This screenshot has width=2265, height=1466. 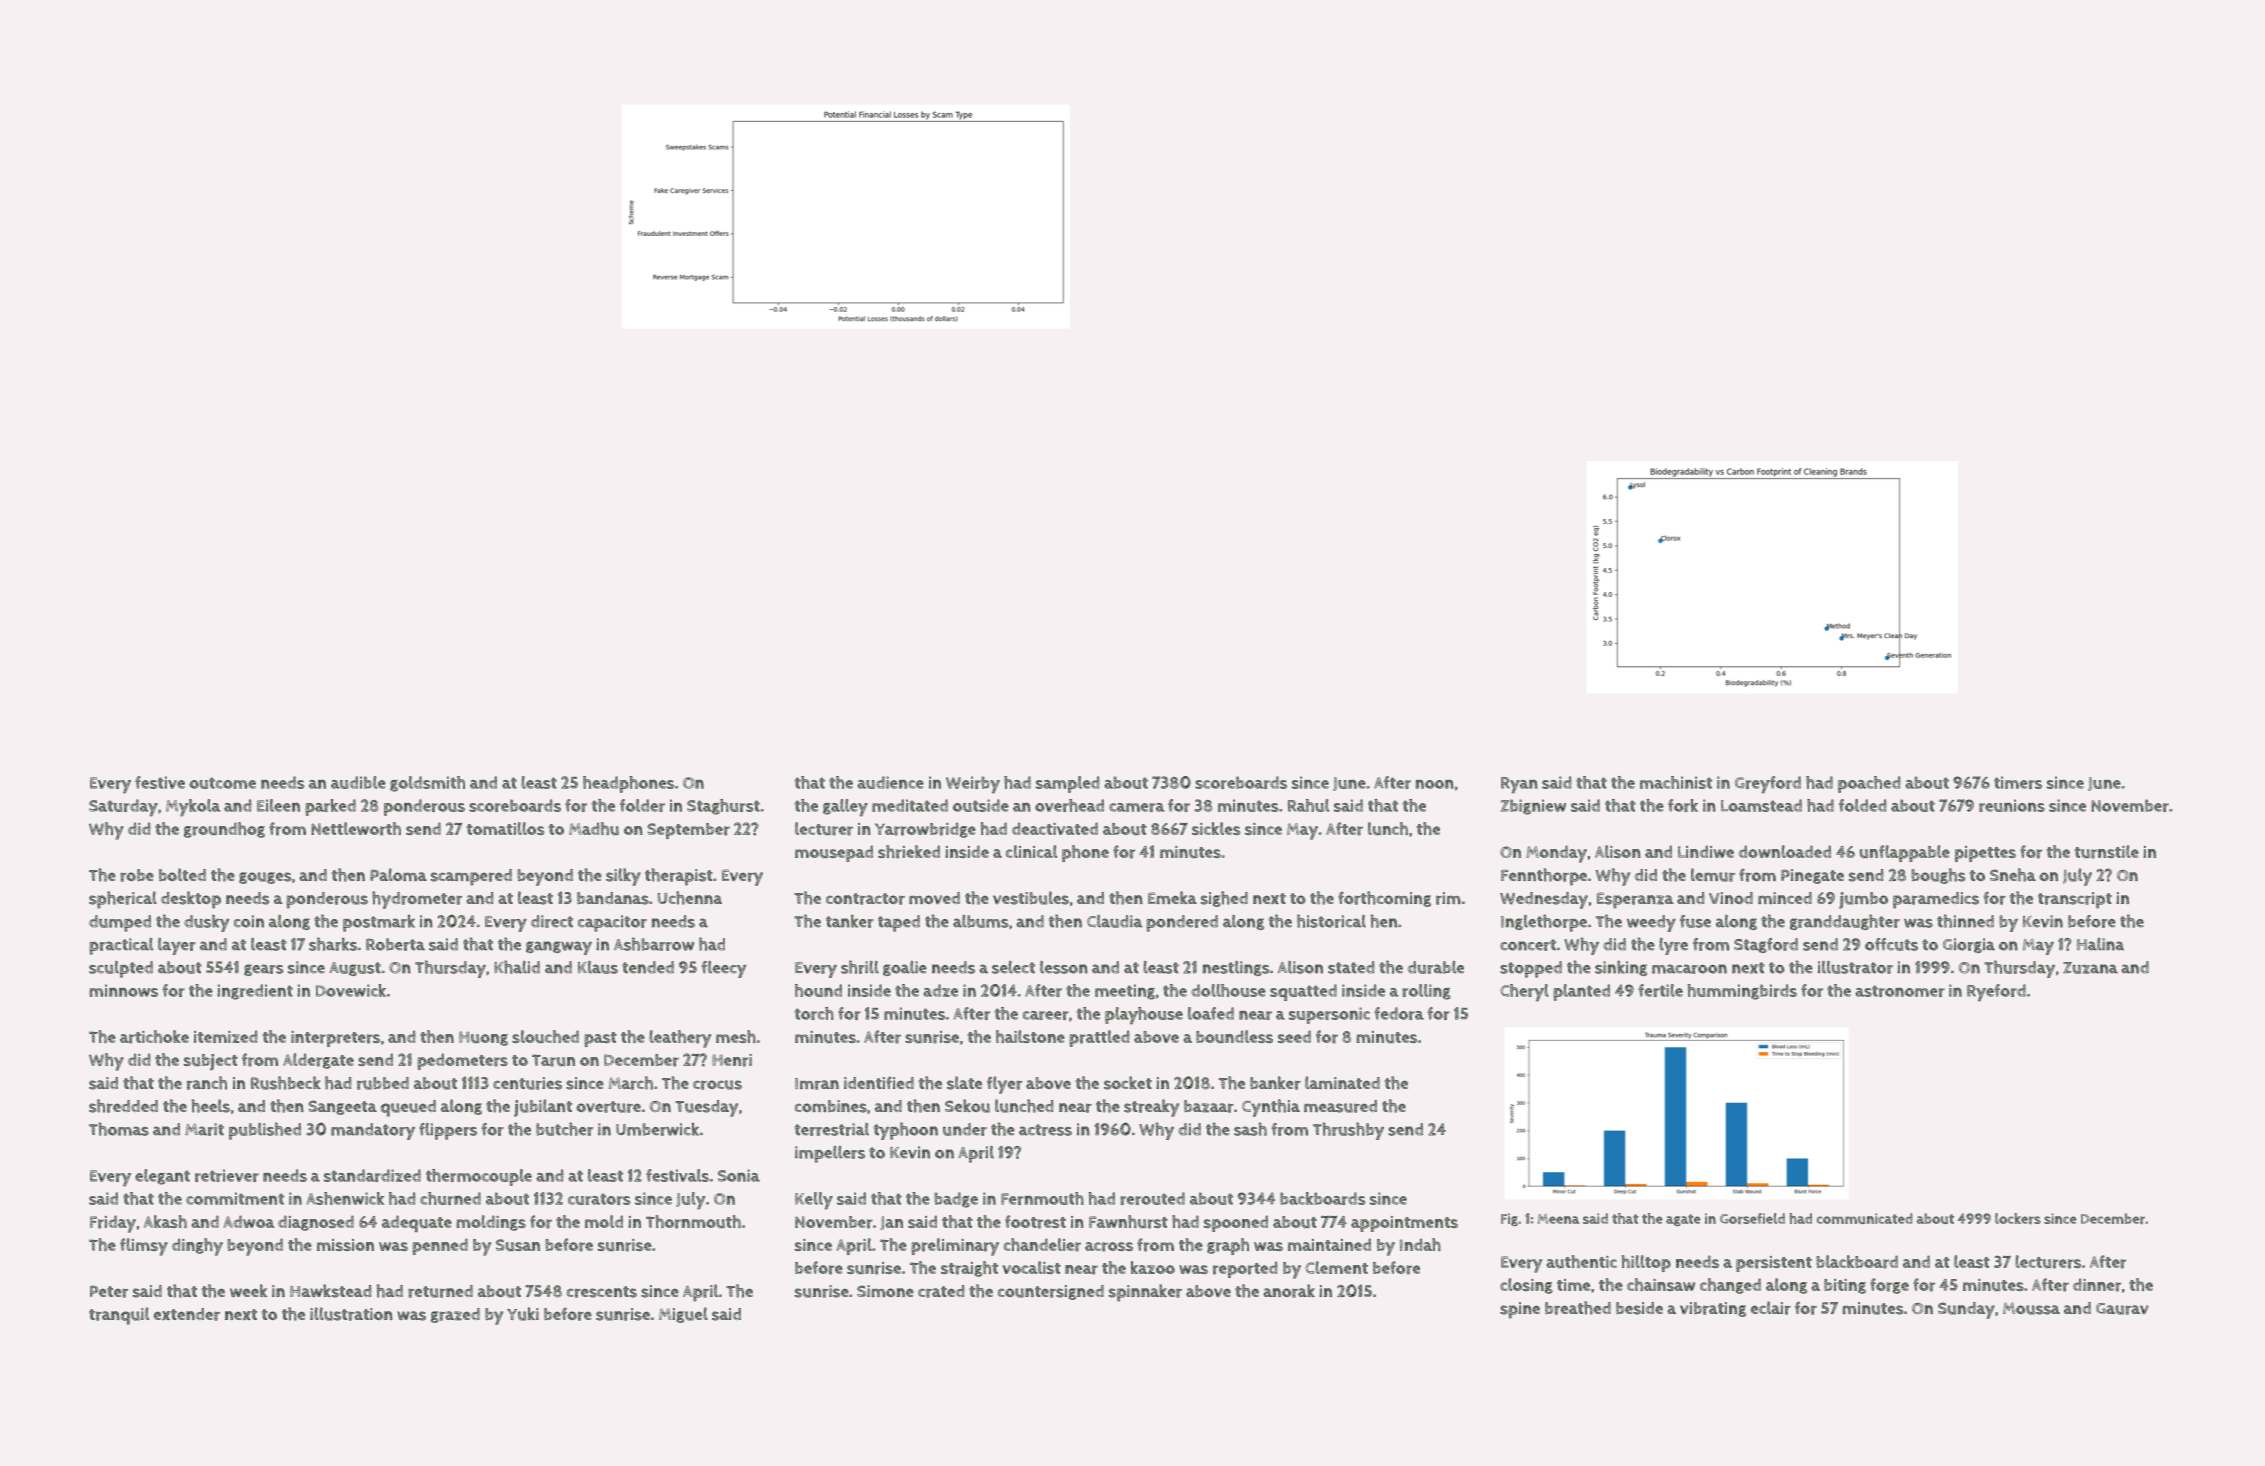 I want to click on Emeka, so click(x=1172, y=897).
